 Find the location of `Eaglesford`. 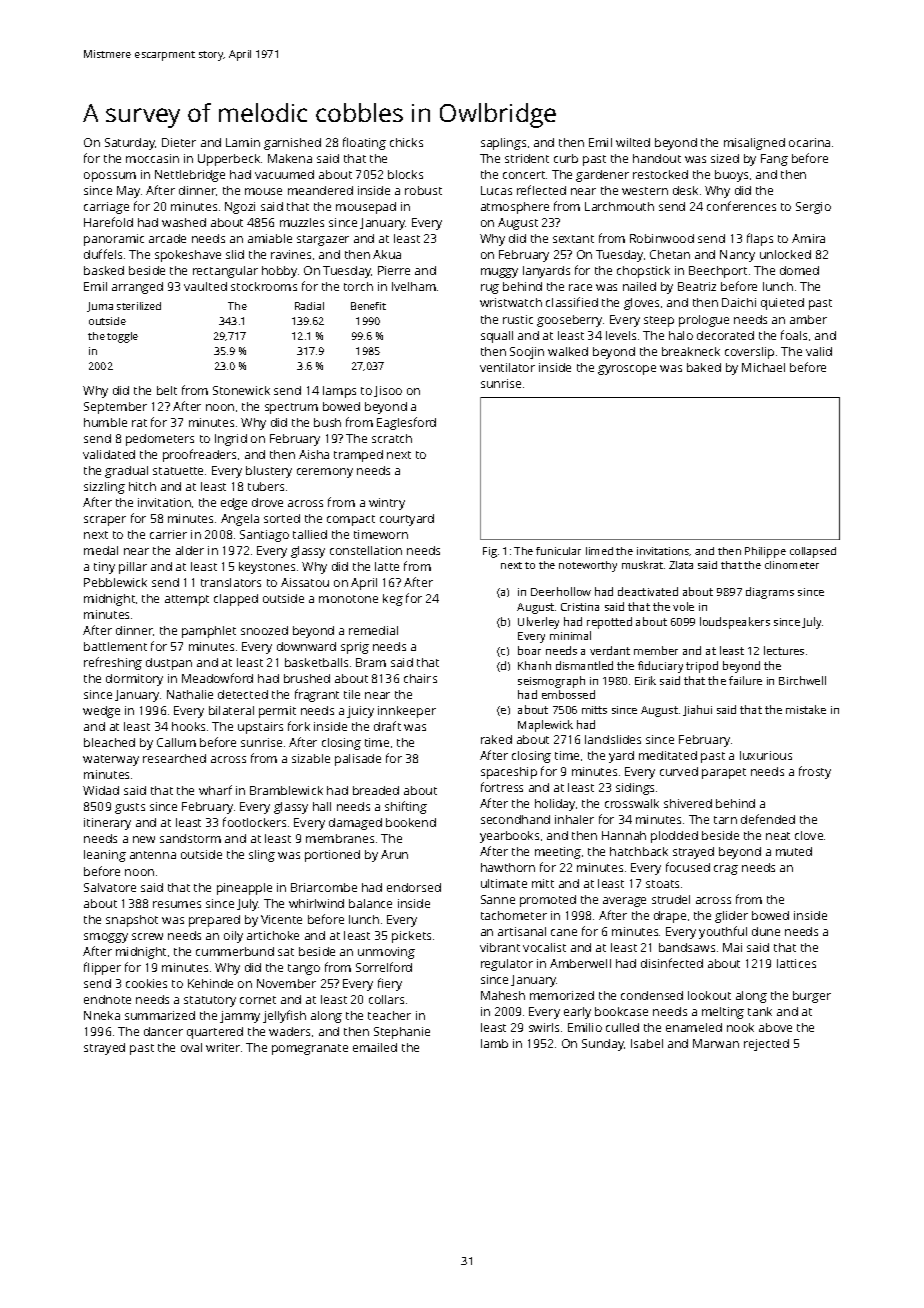

Eaglesford is located at coordinates (406, 423).
